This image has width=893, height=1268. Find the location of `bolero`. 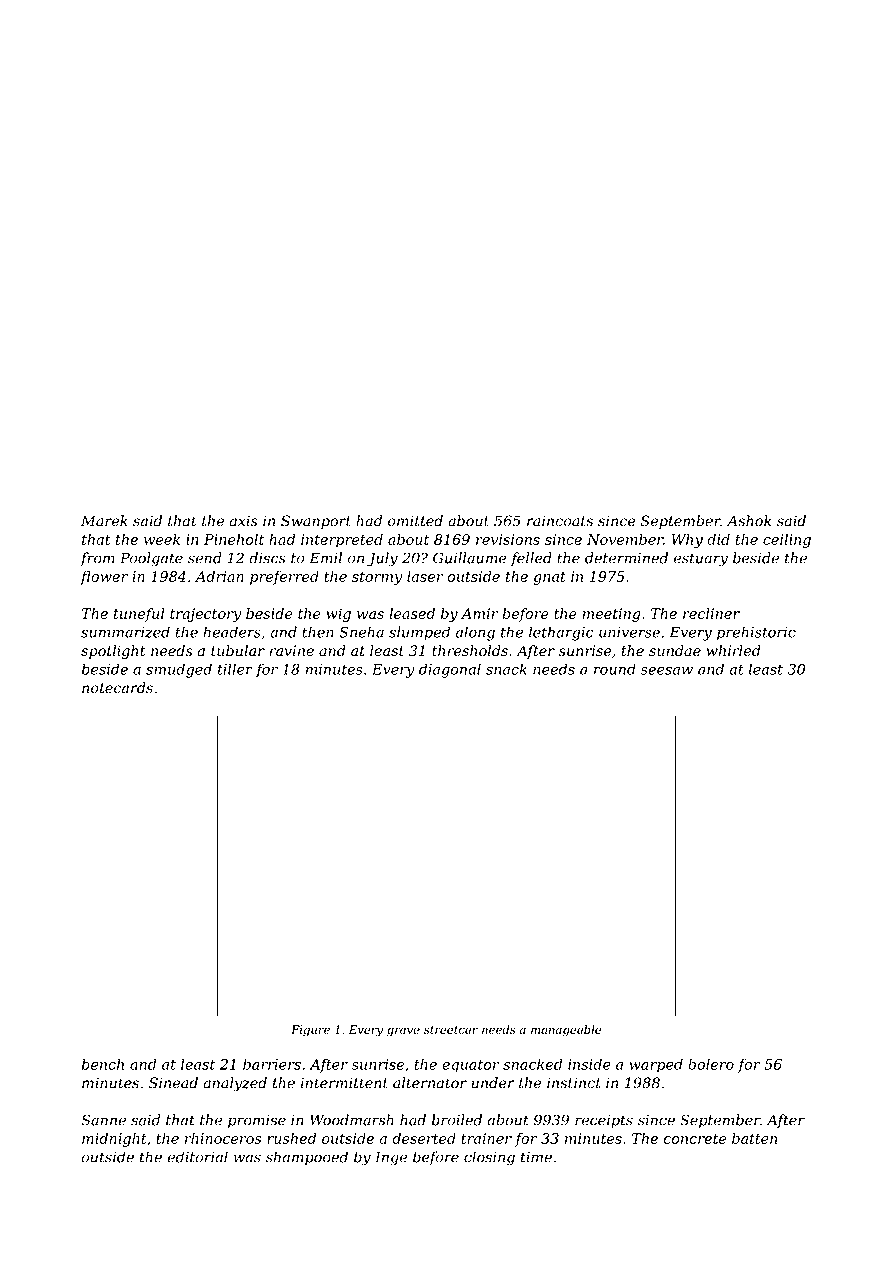

bolero is located at coordinates (711, 1064).
